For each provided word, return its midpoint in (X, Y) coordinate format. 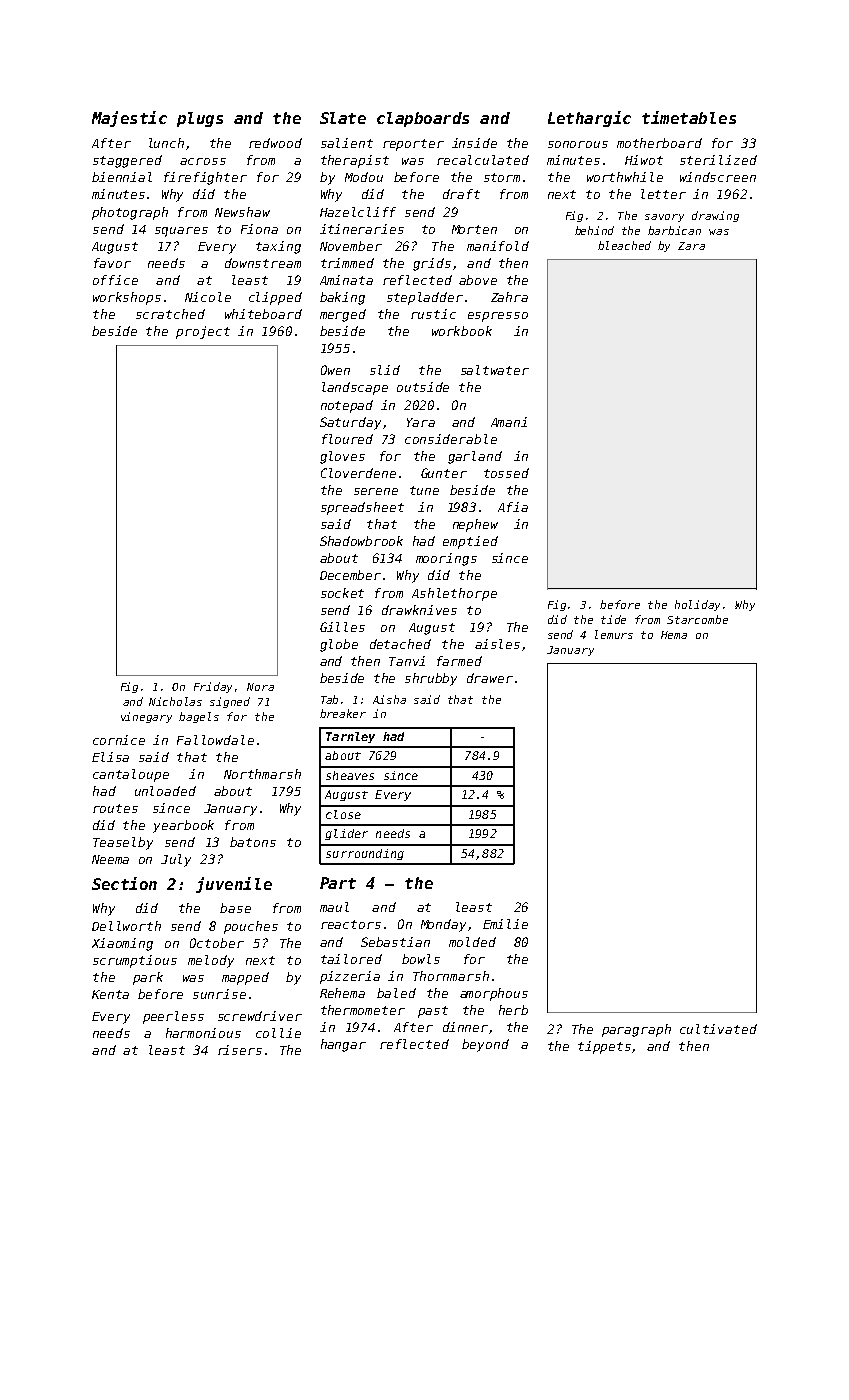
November (351, 246)
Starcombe (697, 619)
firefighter (205, 178)
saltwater (495, 370)
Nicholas (175, 701)
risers (240, 1050)
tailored (351, 959)
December (350, 575)
